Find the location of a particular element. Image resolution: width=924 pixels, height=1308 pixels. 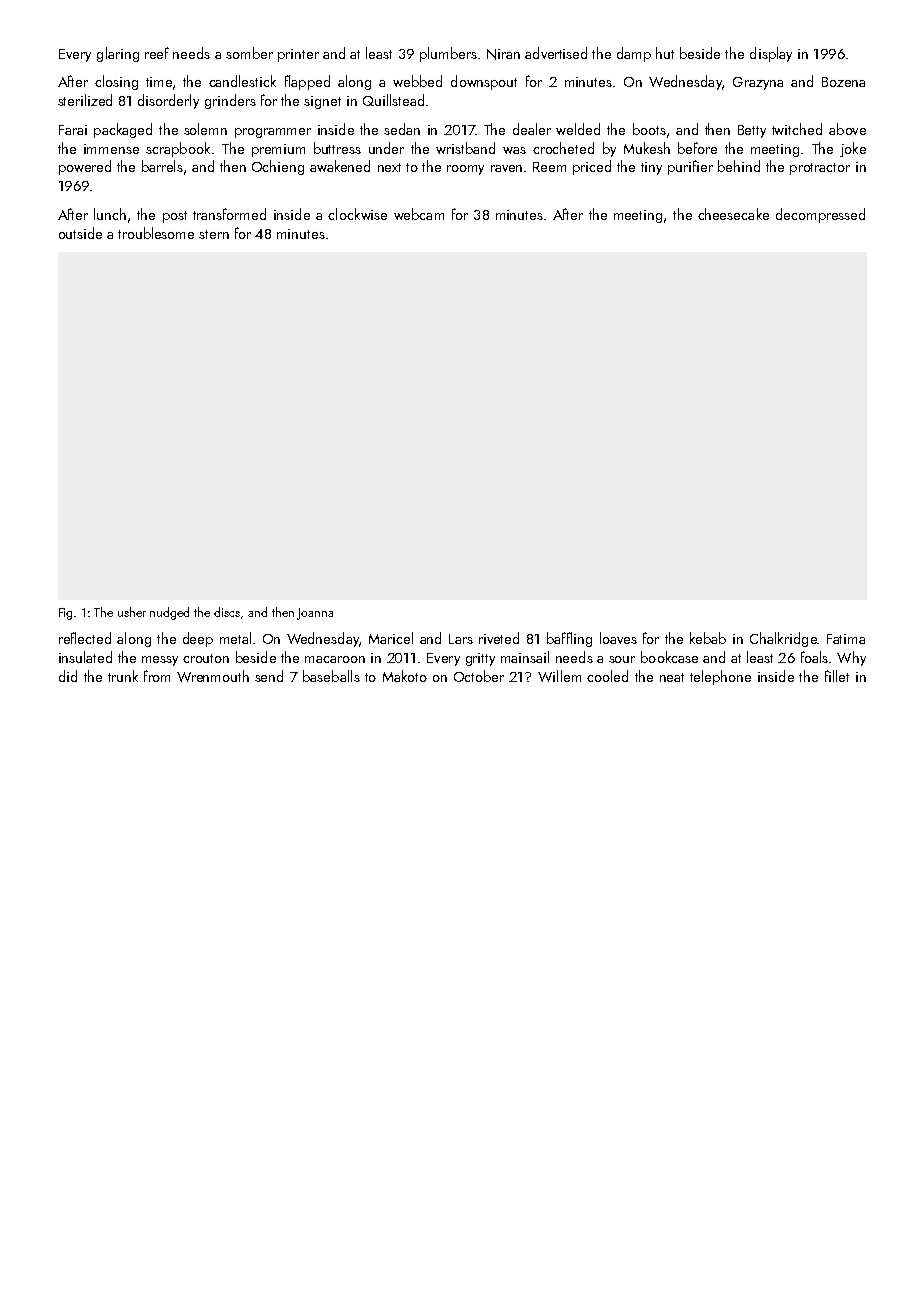

outside is located at coordinates (80, 233).
